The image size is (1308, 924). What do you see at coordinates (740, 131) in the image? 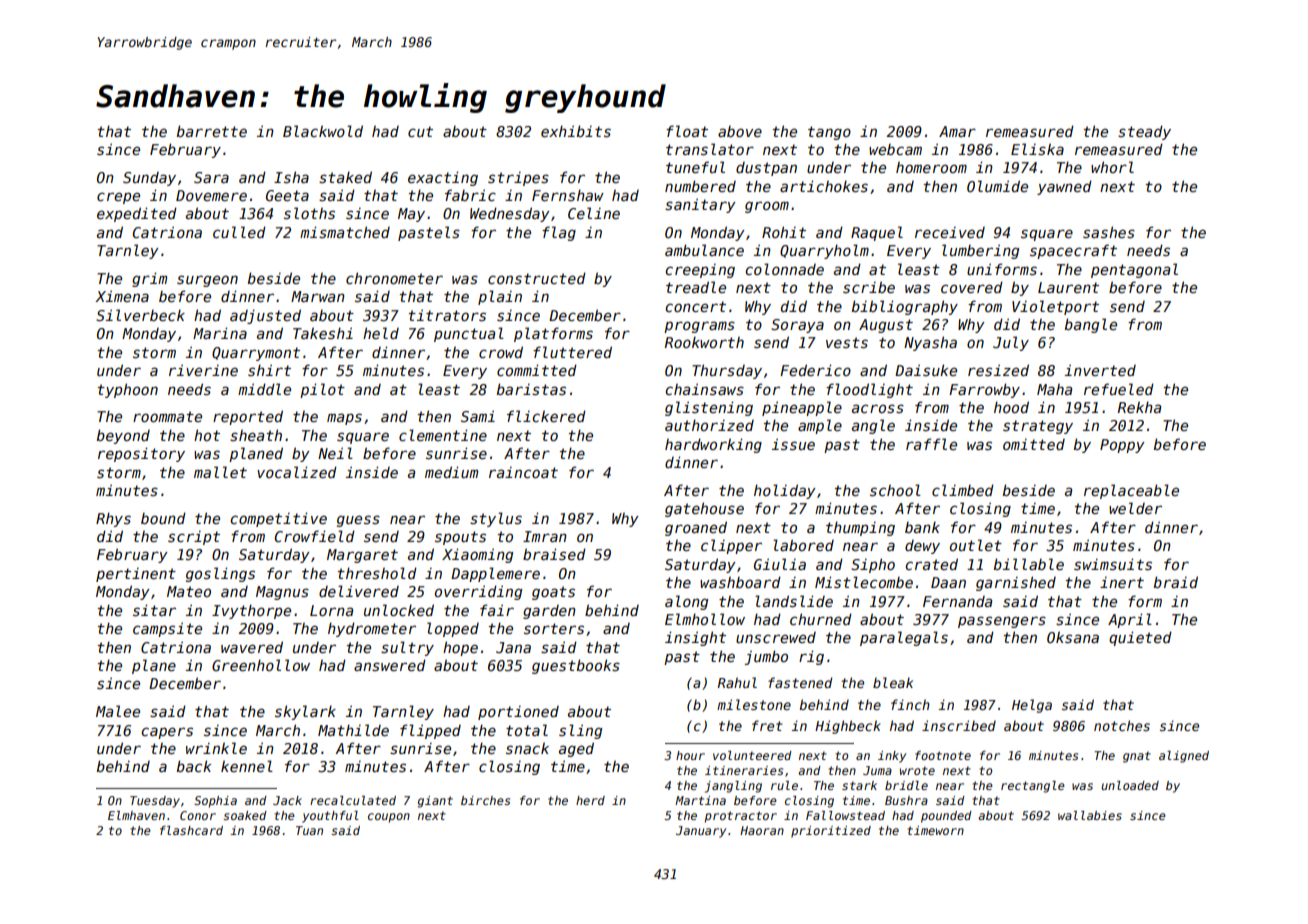
I see `above` at bounding box center [740, 131].
